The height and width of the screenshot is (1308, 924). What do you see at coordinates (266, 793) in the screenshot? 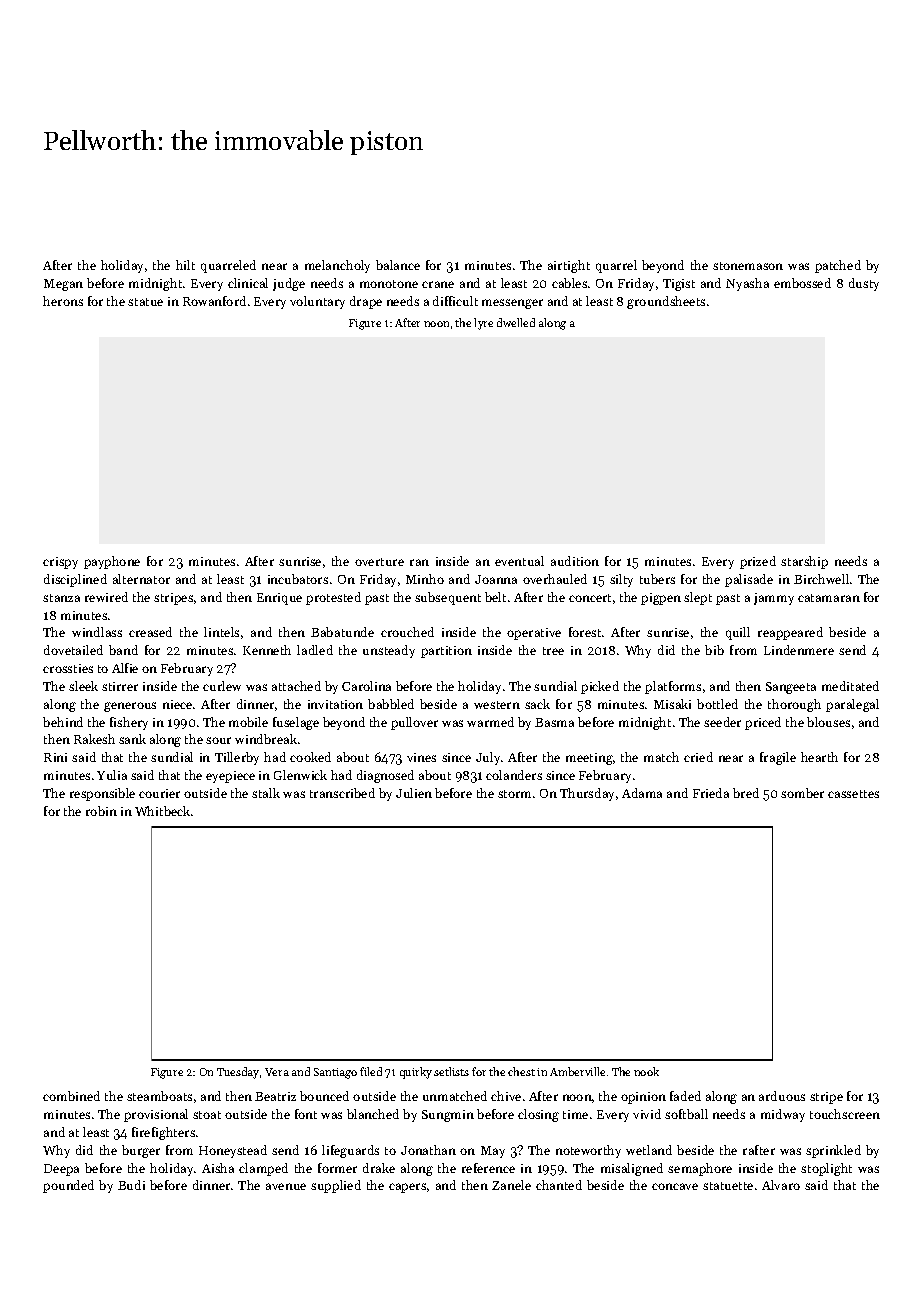
I see `stalk` at bounding box center [266, 793].
